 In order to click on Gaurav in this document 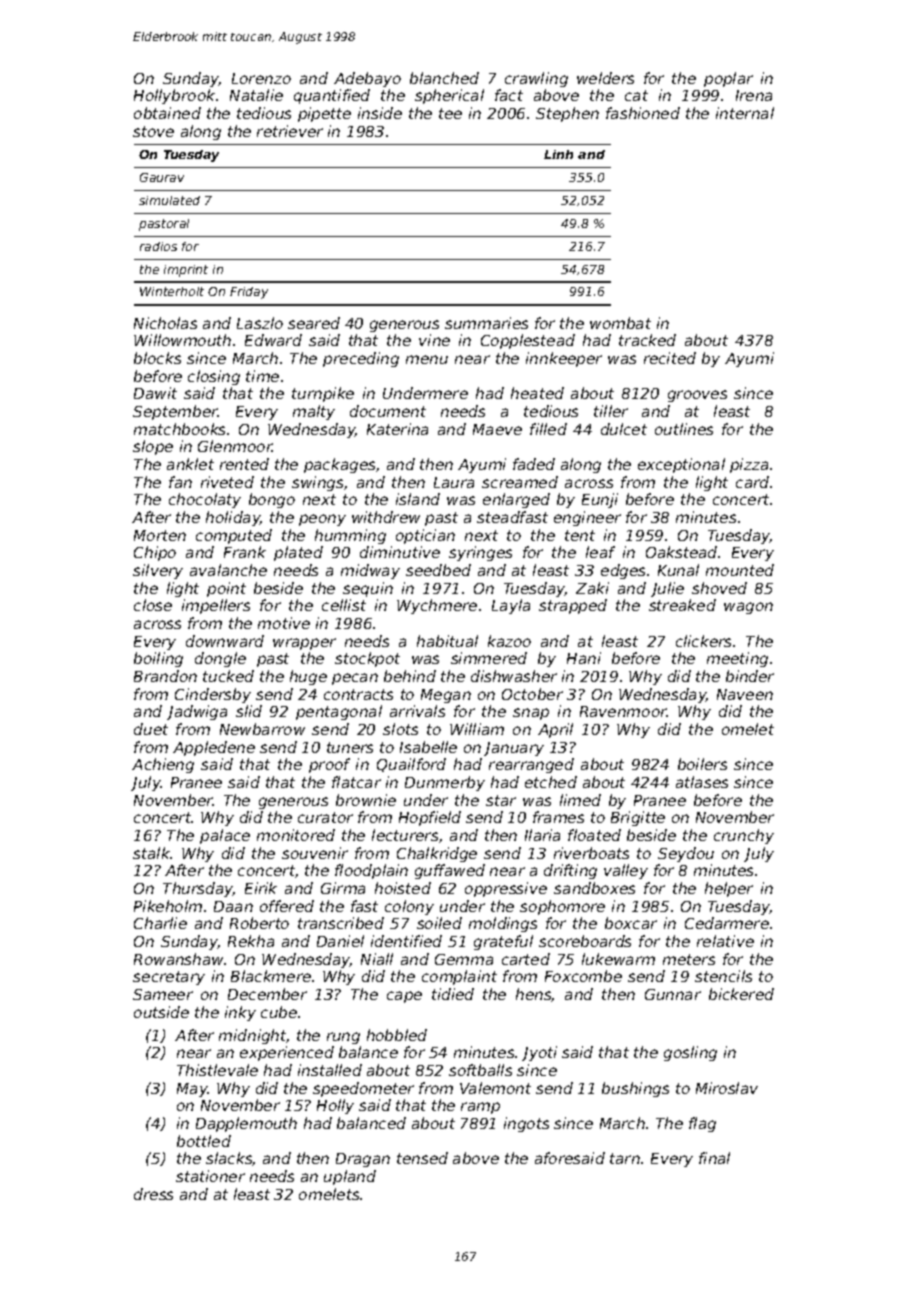, I will do `click(162, 177)`.
